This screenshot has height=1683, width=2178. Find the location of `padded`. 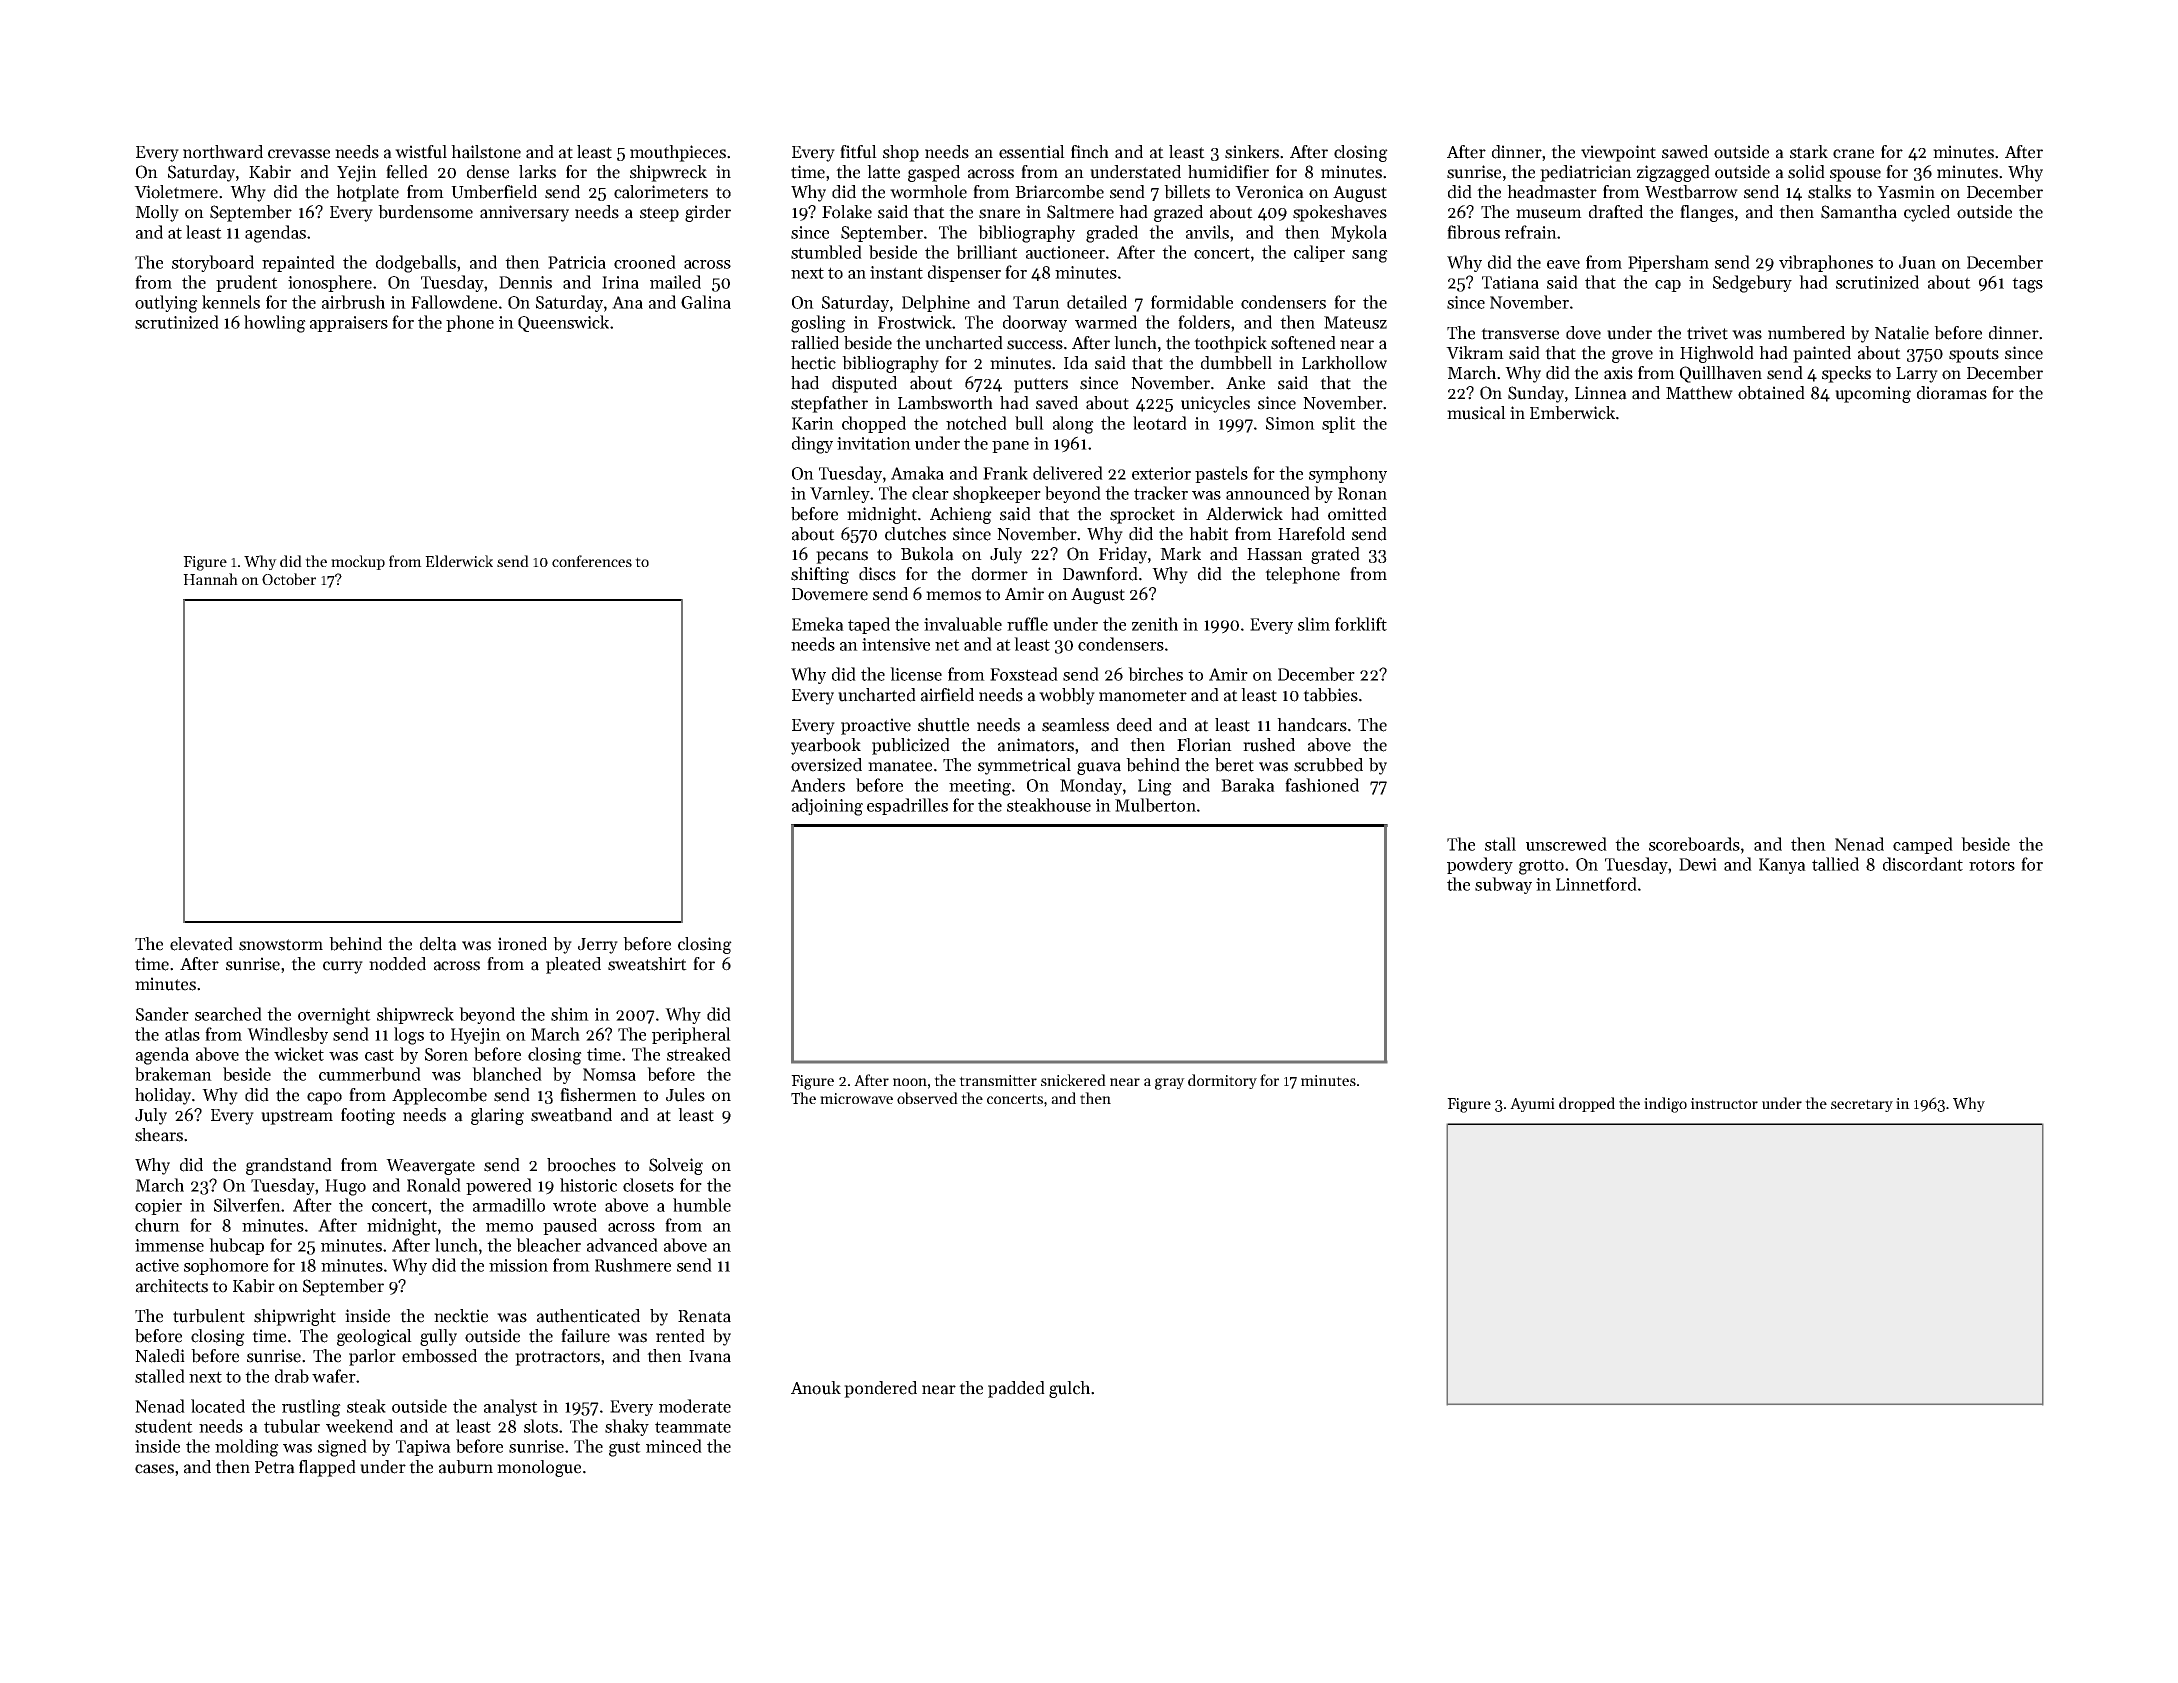

padded is located at coordinates (1016, 1389).
